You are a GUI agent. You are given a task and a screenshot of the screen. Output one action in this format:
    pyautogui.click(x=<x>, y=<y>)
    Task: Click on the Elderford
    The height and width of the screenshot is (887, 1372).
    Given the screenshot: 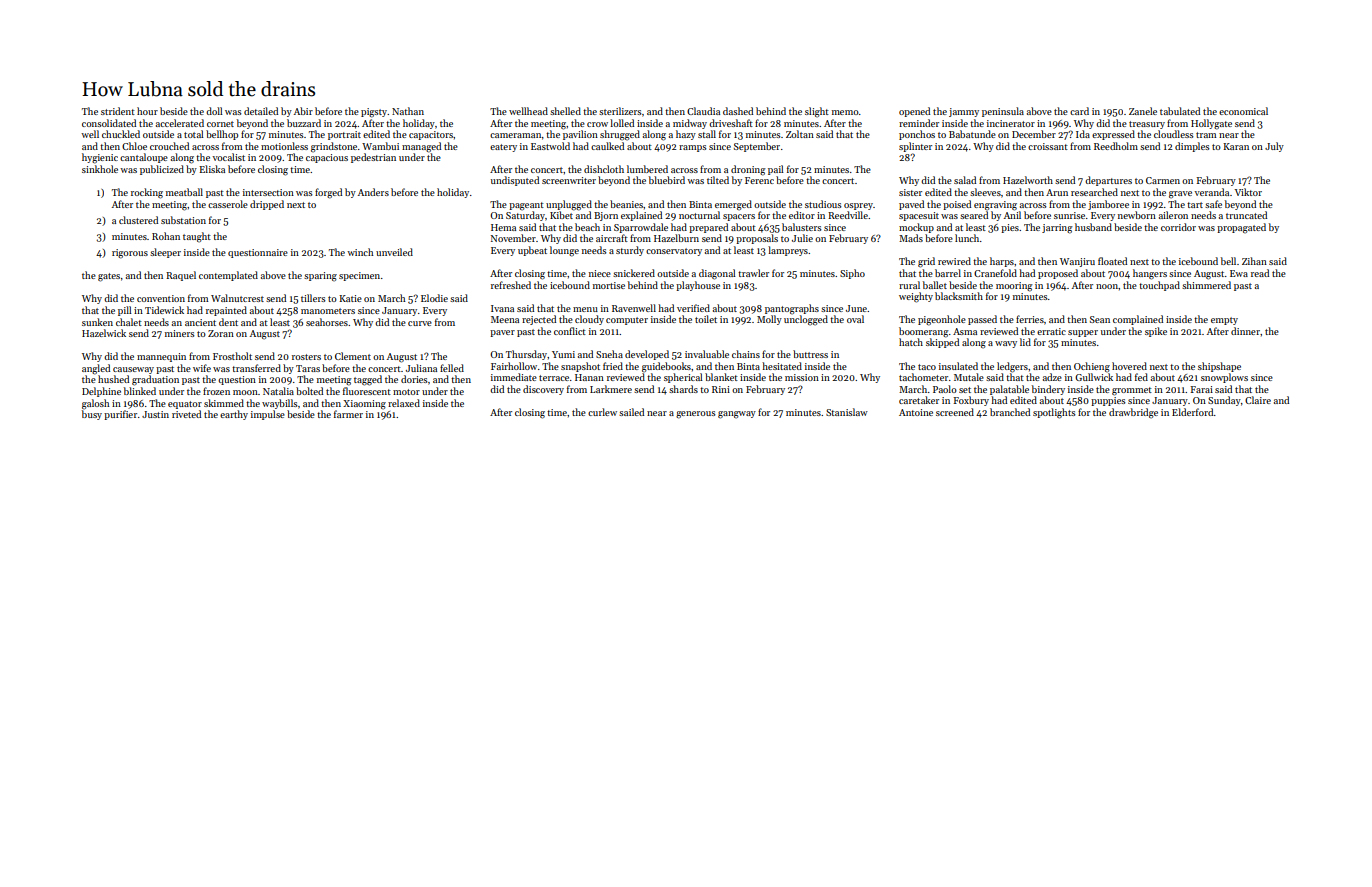 What is the action you would take?
    pyautogui.click(x=1193, y=412)
